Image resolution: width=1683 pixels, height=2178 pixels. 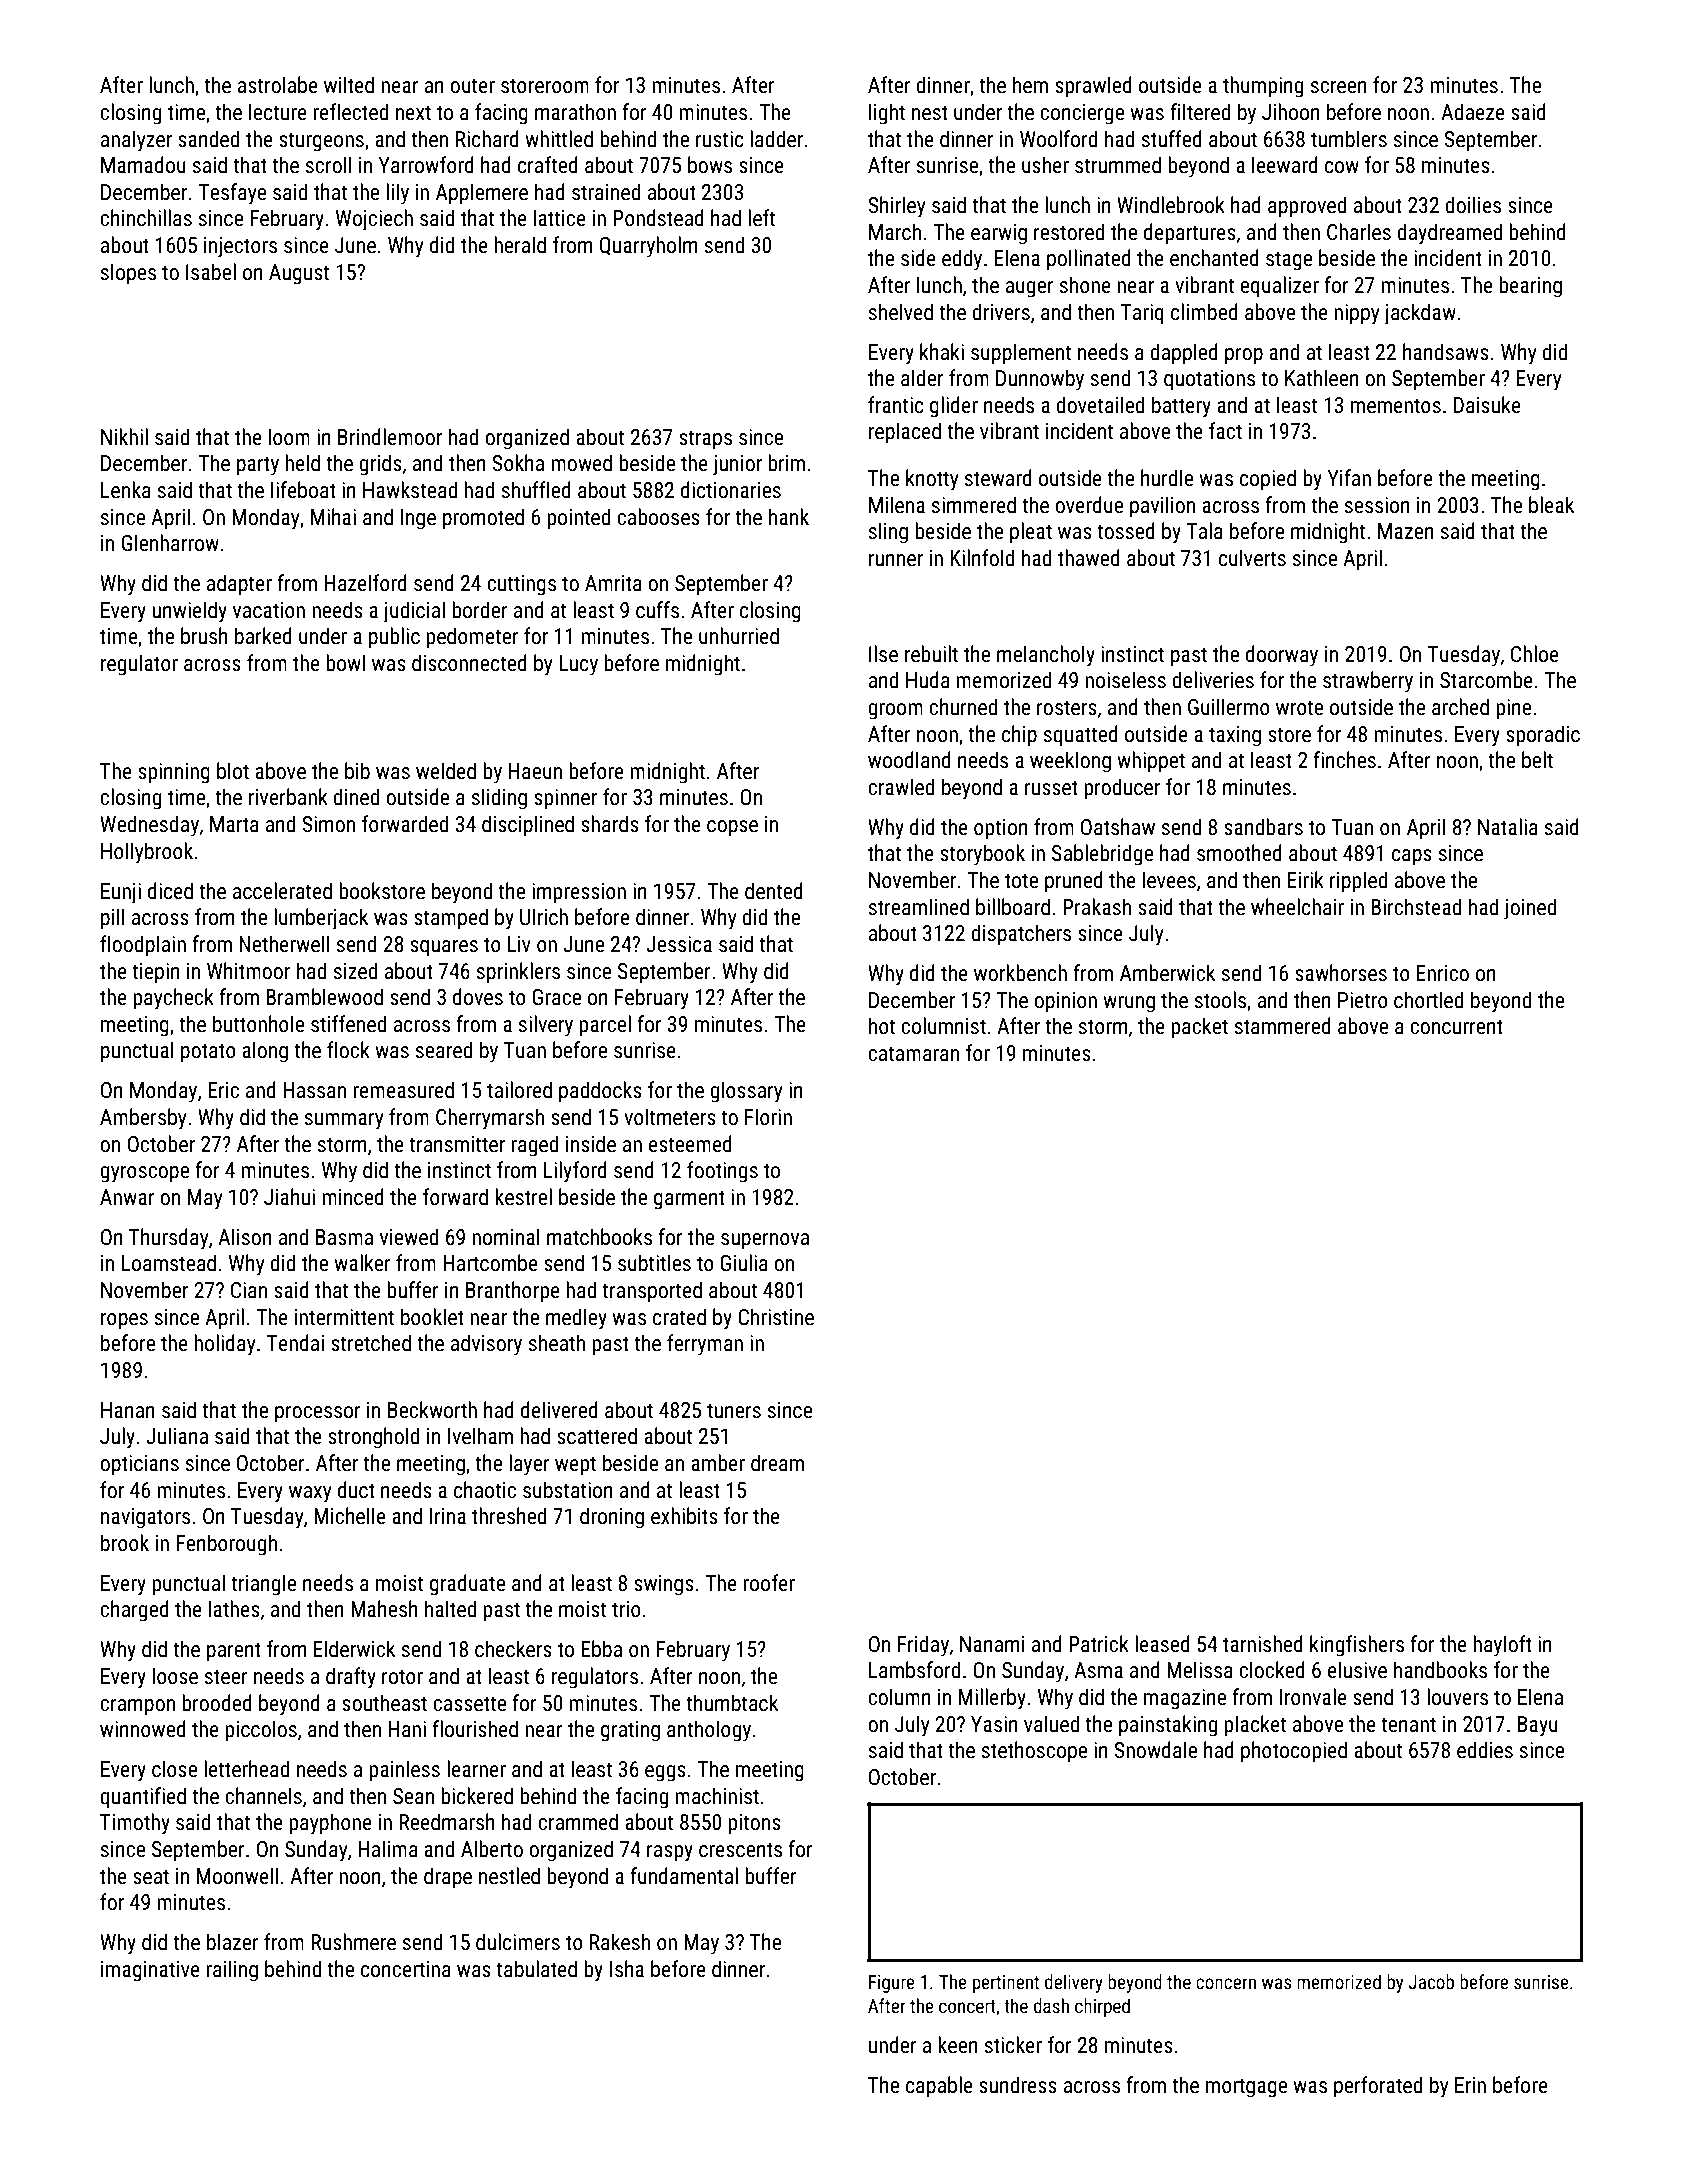 I want to click on Adaeze, so click(x=1473, y=112).
